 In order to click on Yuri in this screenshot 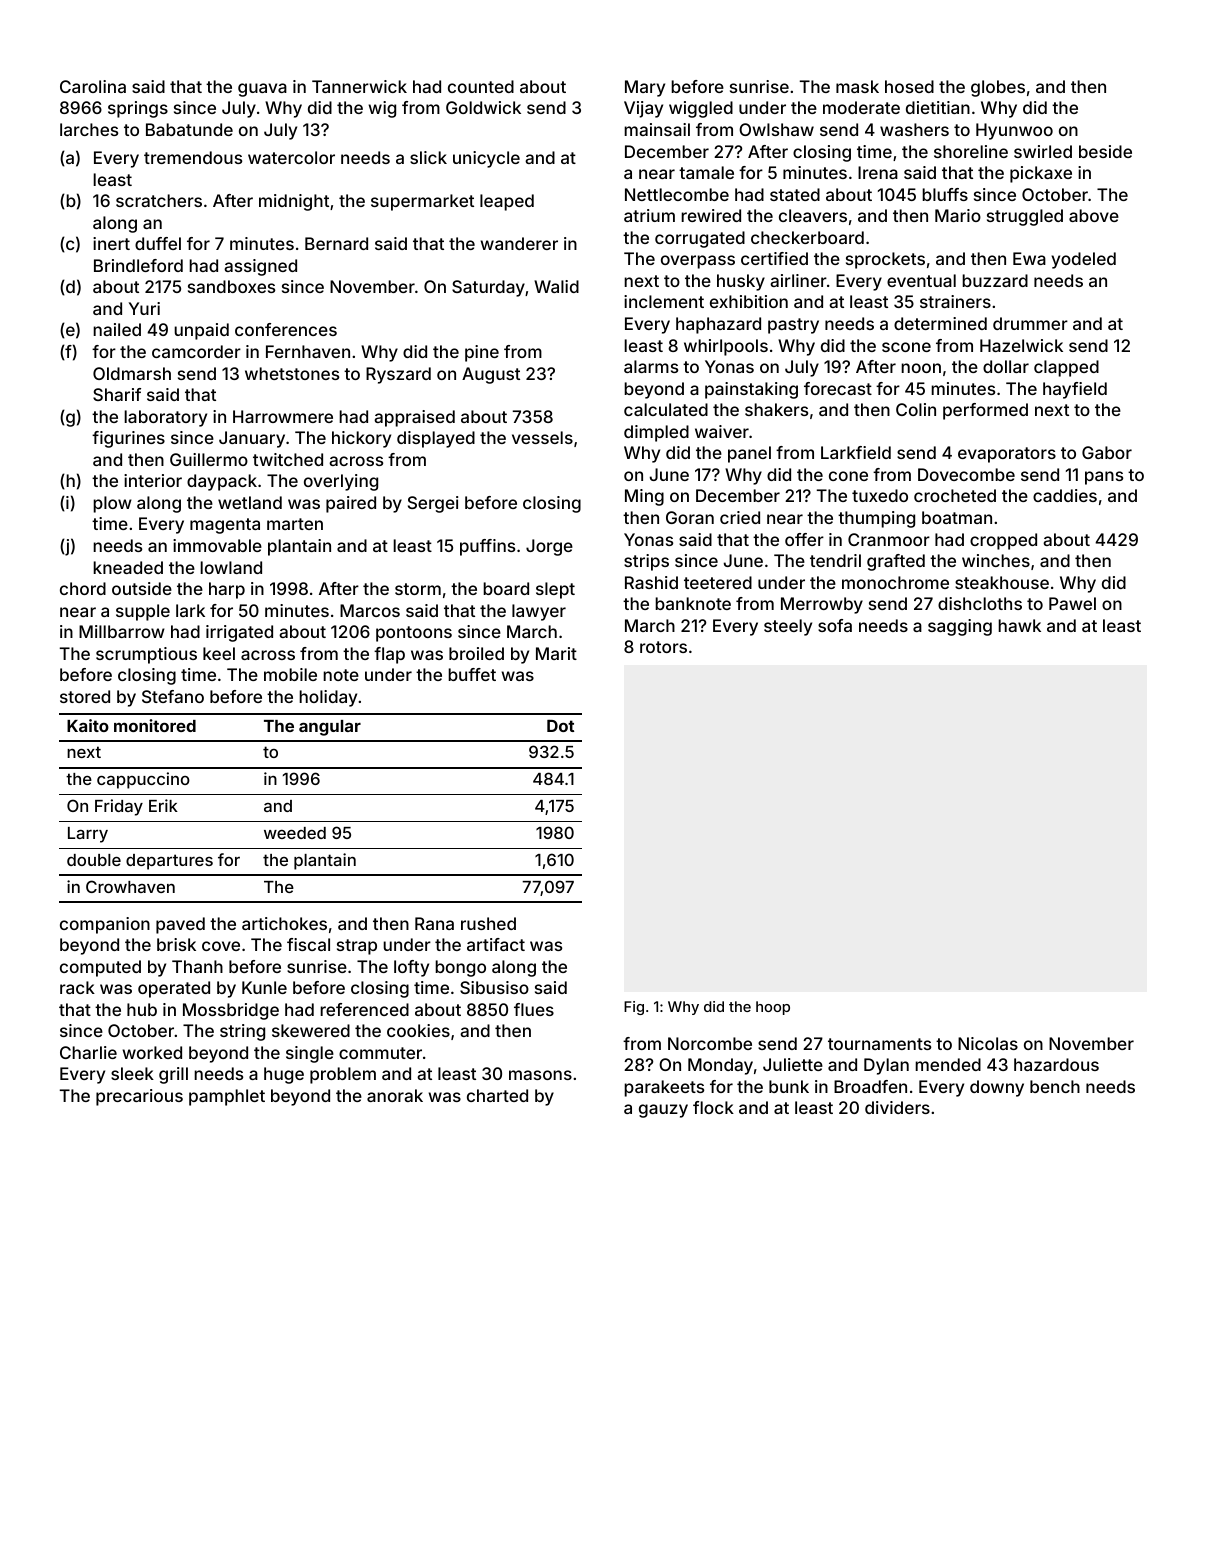, I will do `click(144, 308)`.
